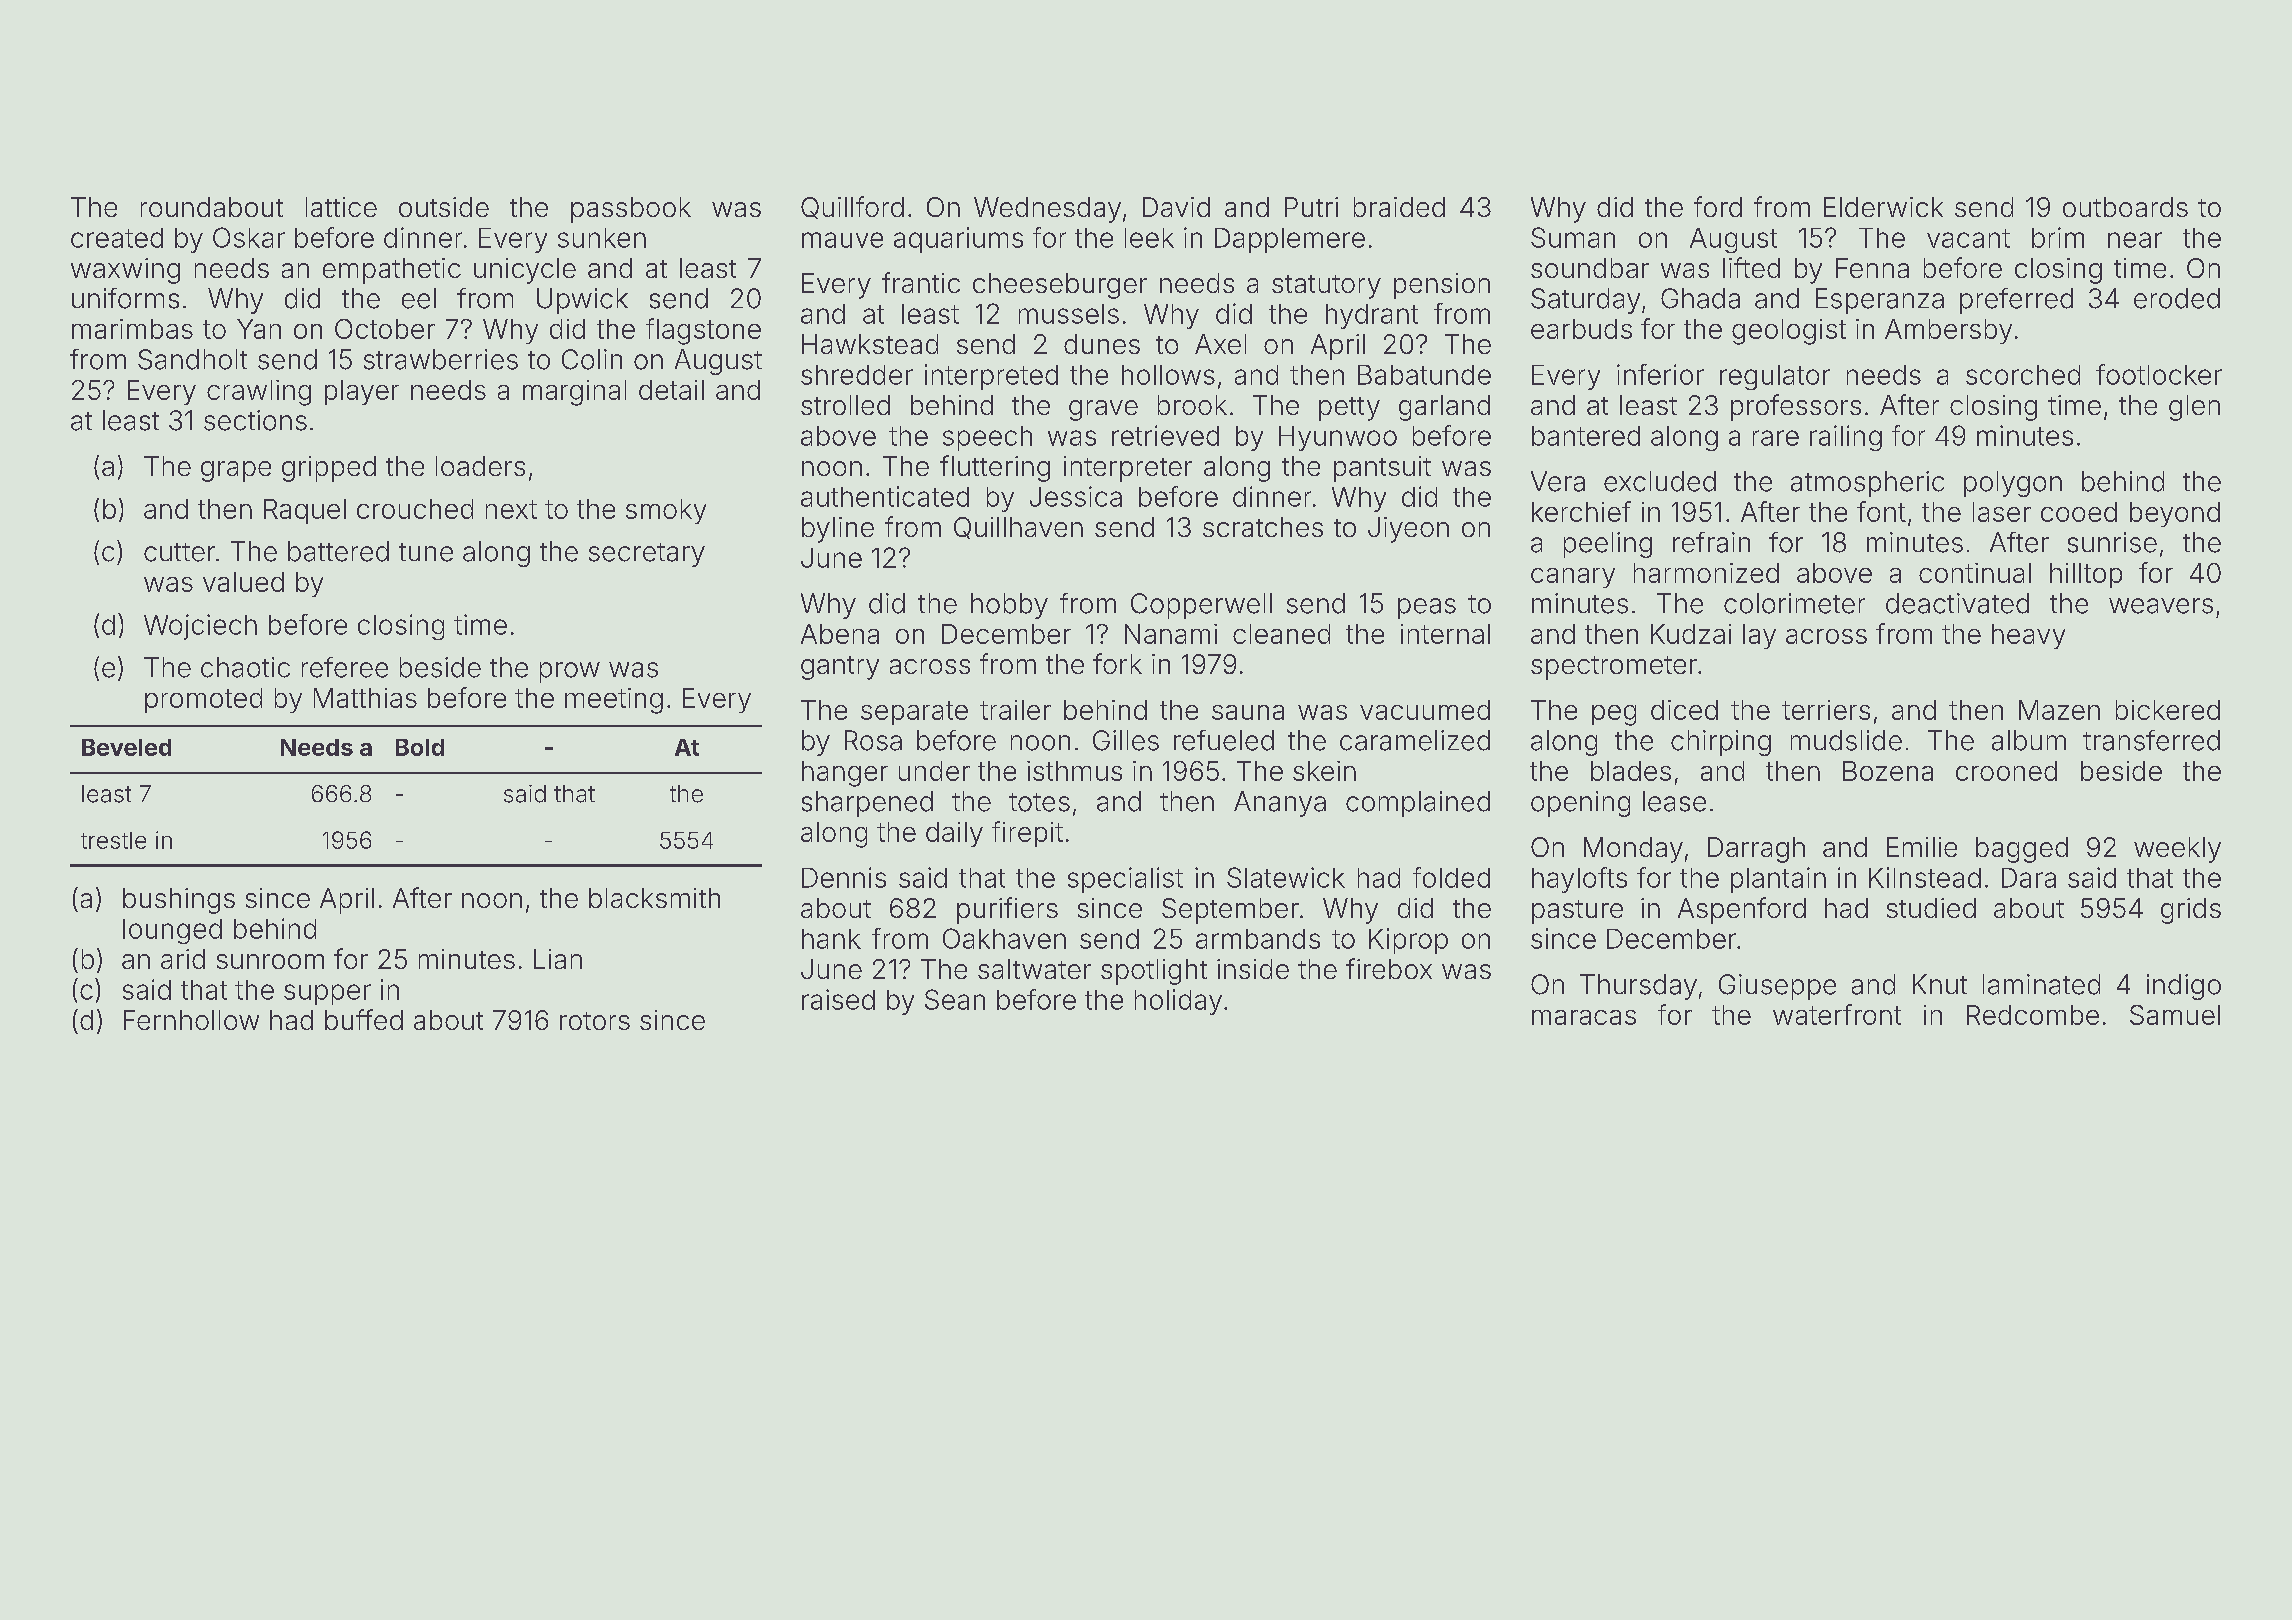 The height and width of the screenshot is (1620, 2292). Describe the element at coordinates (2006, 771) in the screenshot. I see `crooned` at that location.
